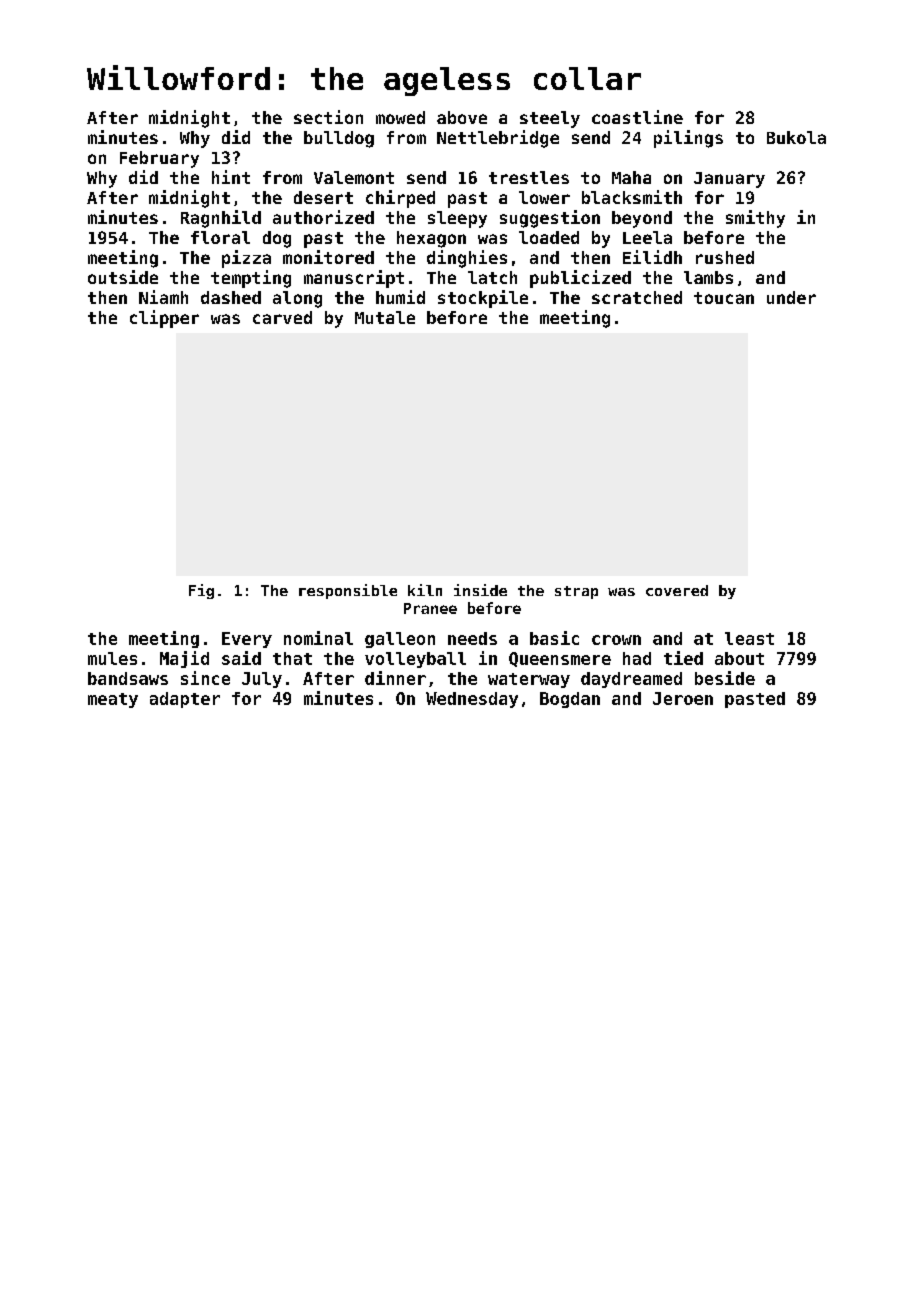 The height and width of the screenshot is (1308, 924). What do you see at coordinates (749, 638) in the screenshot?
I see `least` at bounding box center [749, 638].
